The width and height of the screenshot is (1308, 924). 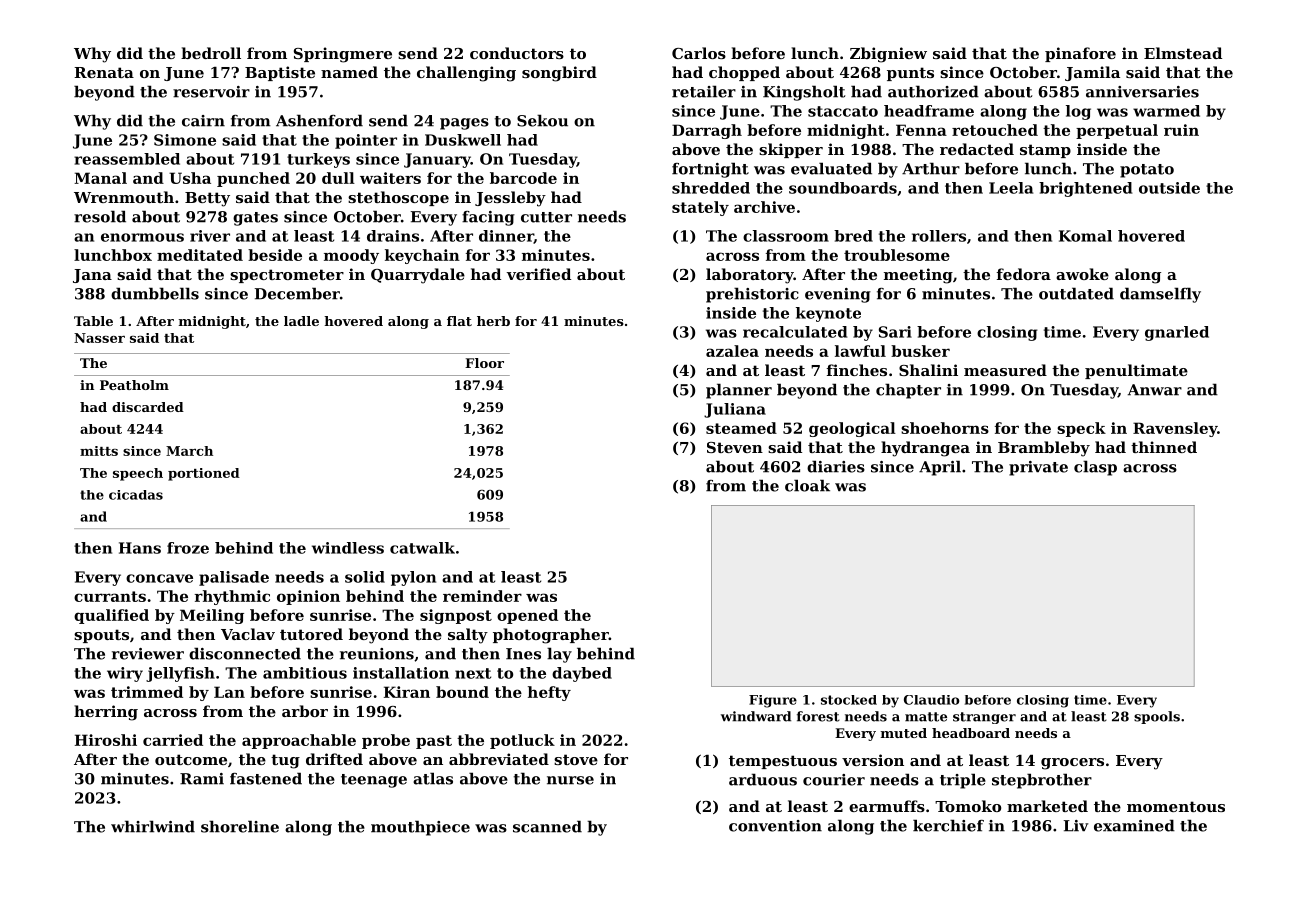 What do you see at coordinates (240, 826) in the screenshot?
I see `shoreline` at bounding box center [240, 826].
